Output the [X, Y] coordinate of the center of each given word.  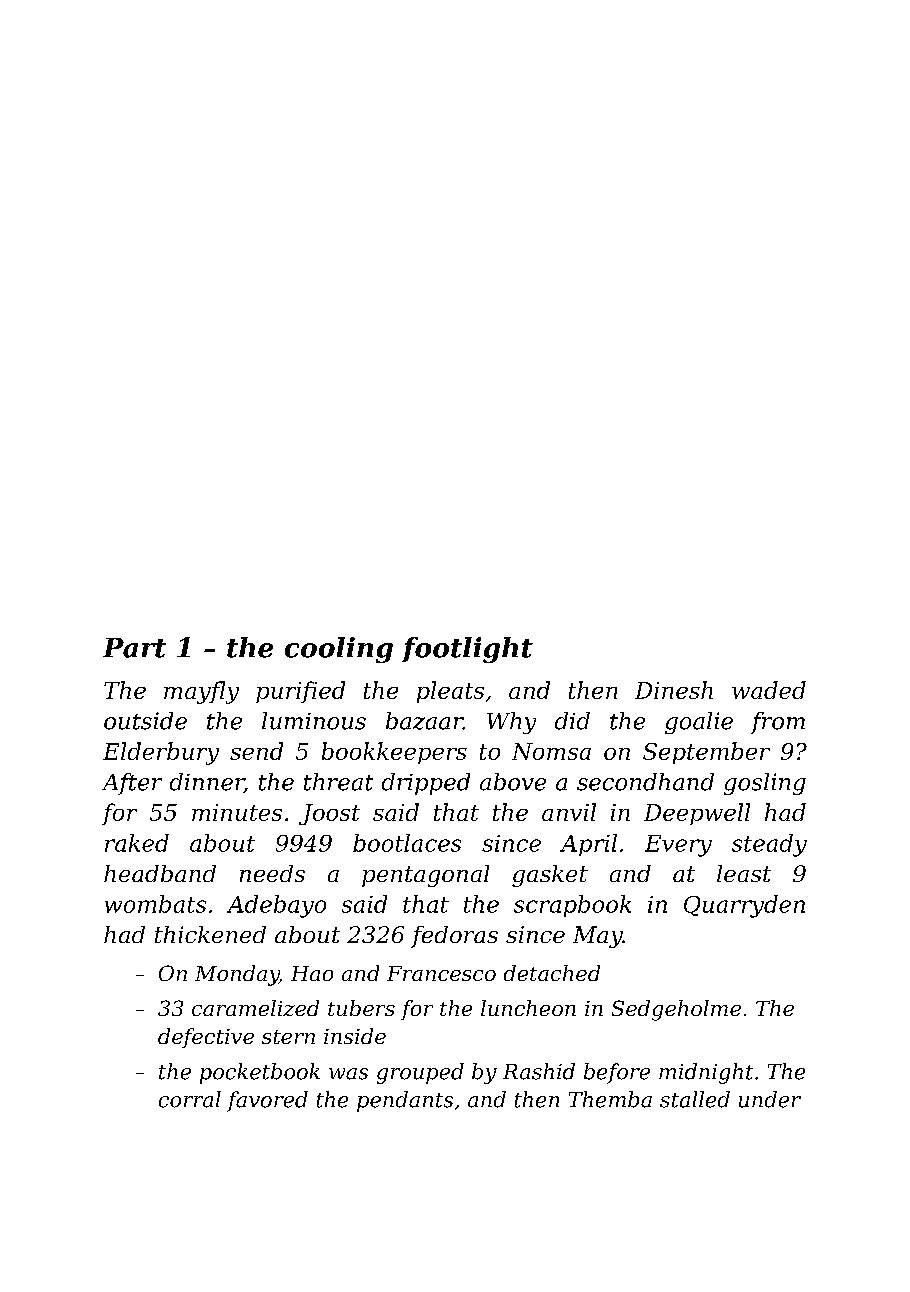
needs [272, 873]
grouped [420, 1073]
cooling [339, 650]
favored [267, 1101]
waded [769, 690]
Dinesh [674, 690]
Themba [610, 1099]
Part [134, 648]
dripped [426, 784]
